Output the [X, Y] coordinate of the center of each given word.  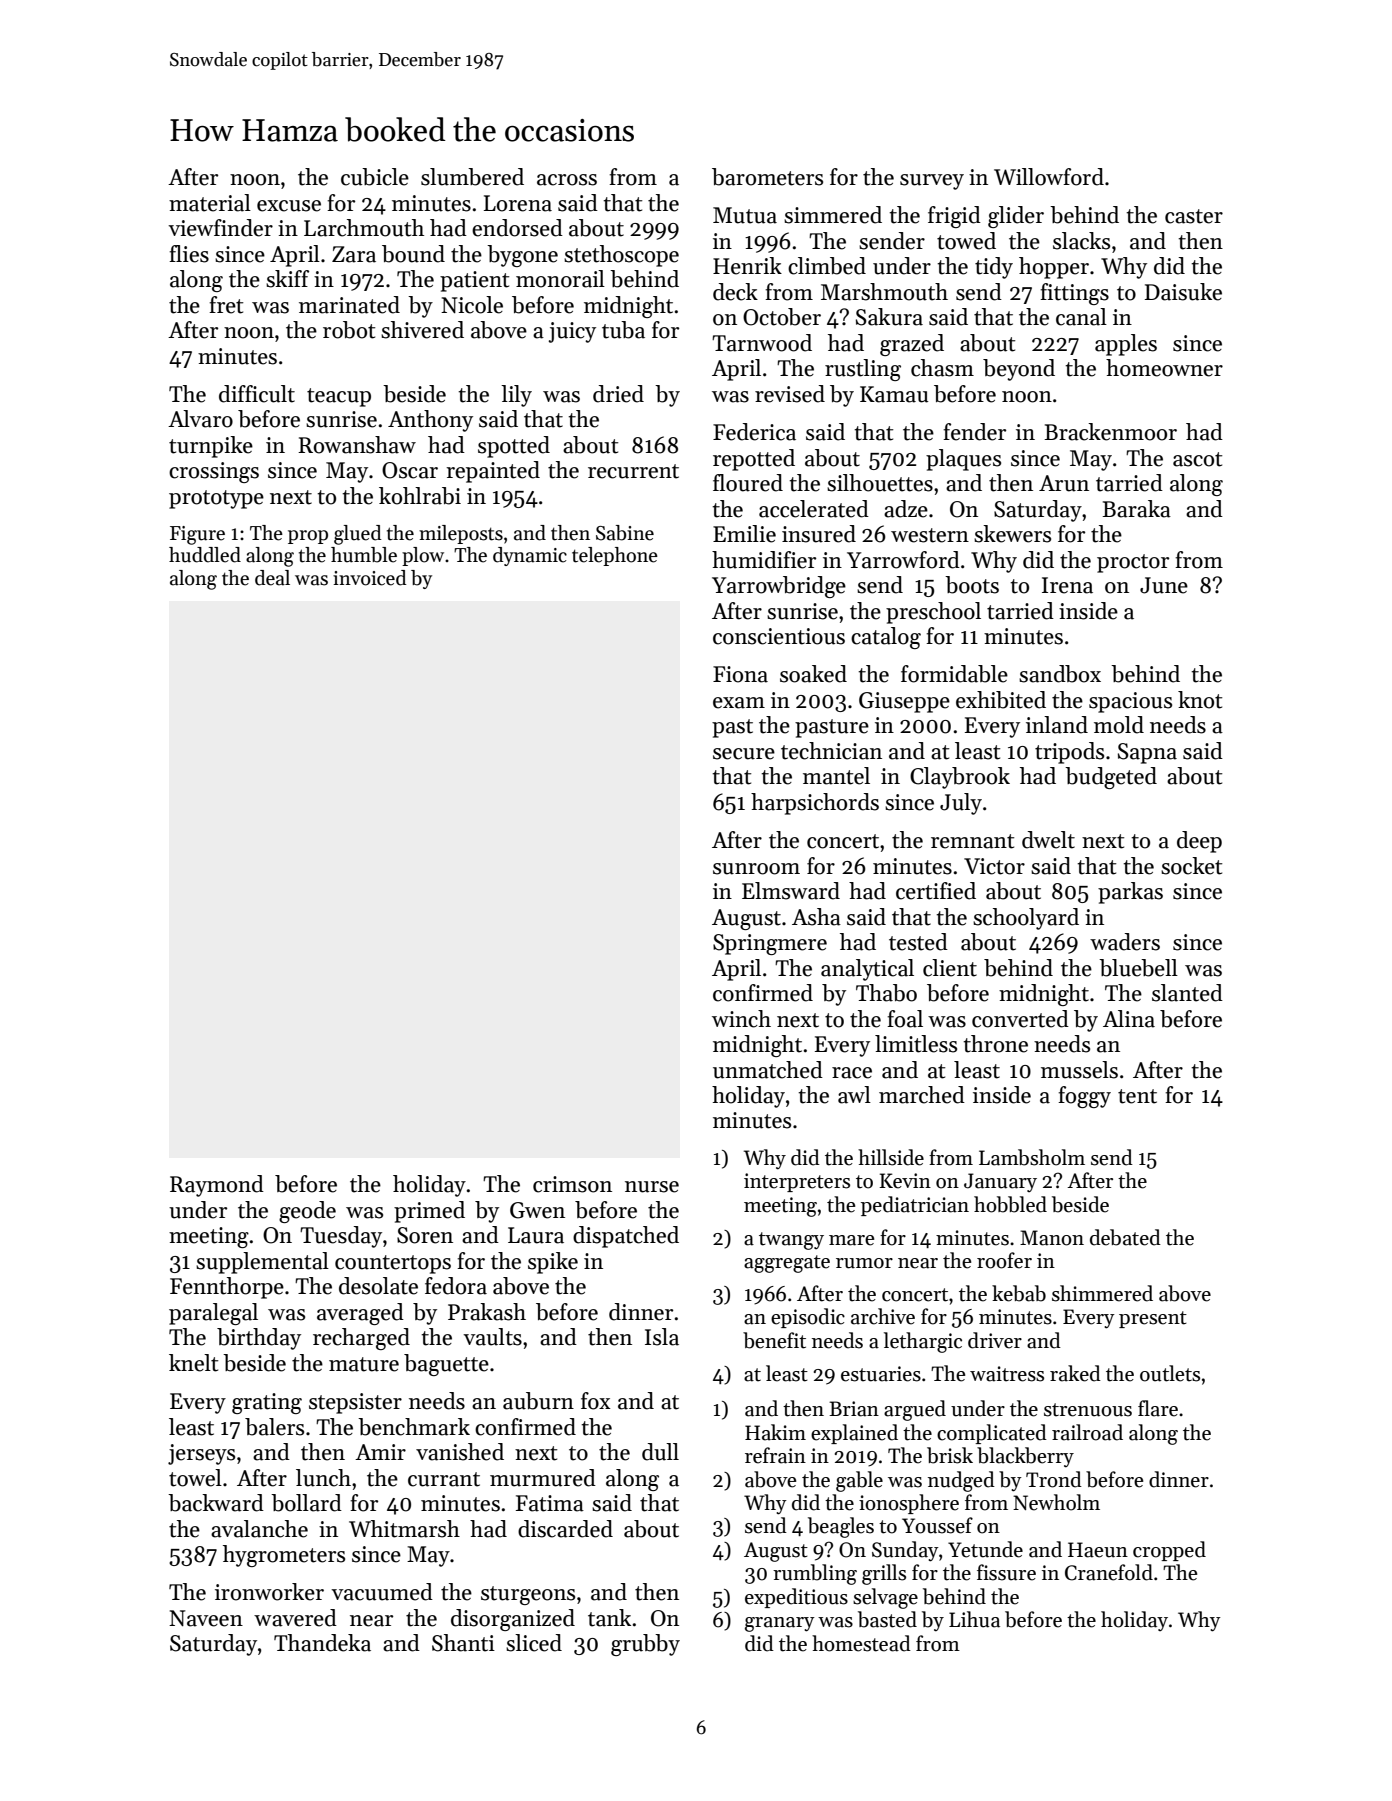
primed [429, 1212]
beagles [841, 1527]
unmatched [768, 1070]
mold [1119, 725]
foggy [1084, 1097]
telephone [615, 556]
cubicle [375, 177]
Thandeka [322, 1643]
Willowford [1049, 177]
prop [308, 537]
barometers [767, 177]
